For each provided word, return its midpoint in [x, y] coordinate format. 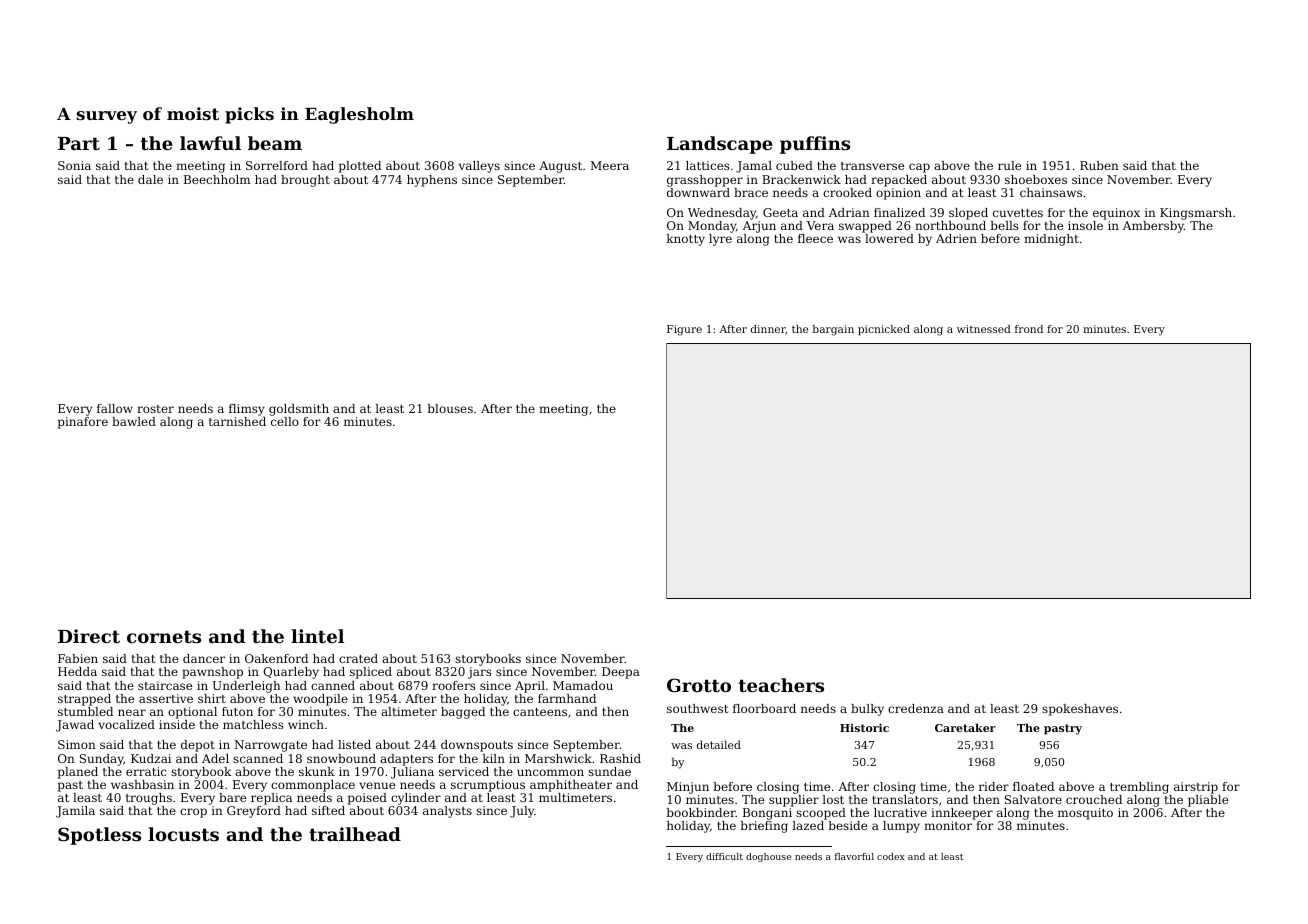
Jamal [754, 167]
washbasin [142, 784]
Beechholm [217, 179]
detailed [719, 744]
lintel [317, 636]
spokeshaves [1080, 710]
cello [285, 421]
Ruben [1099, 165]
